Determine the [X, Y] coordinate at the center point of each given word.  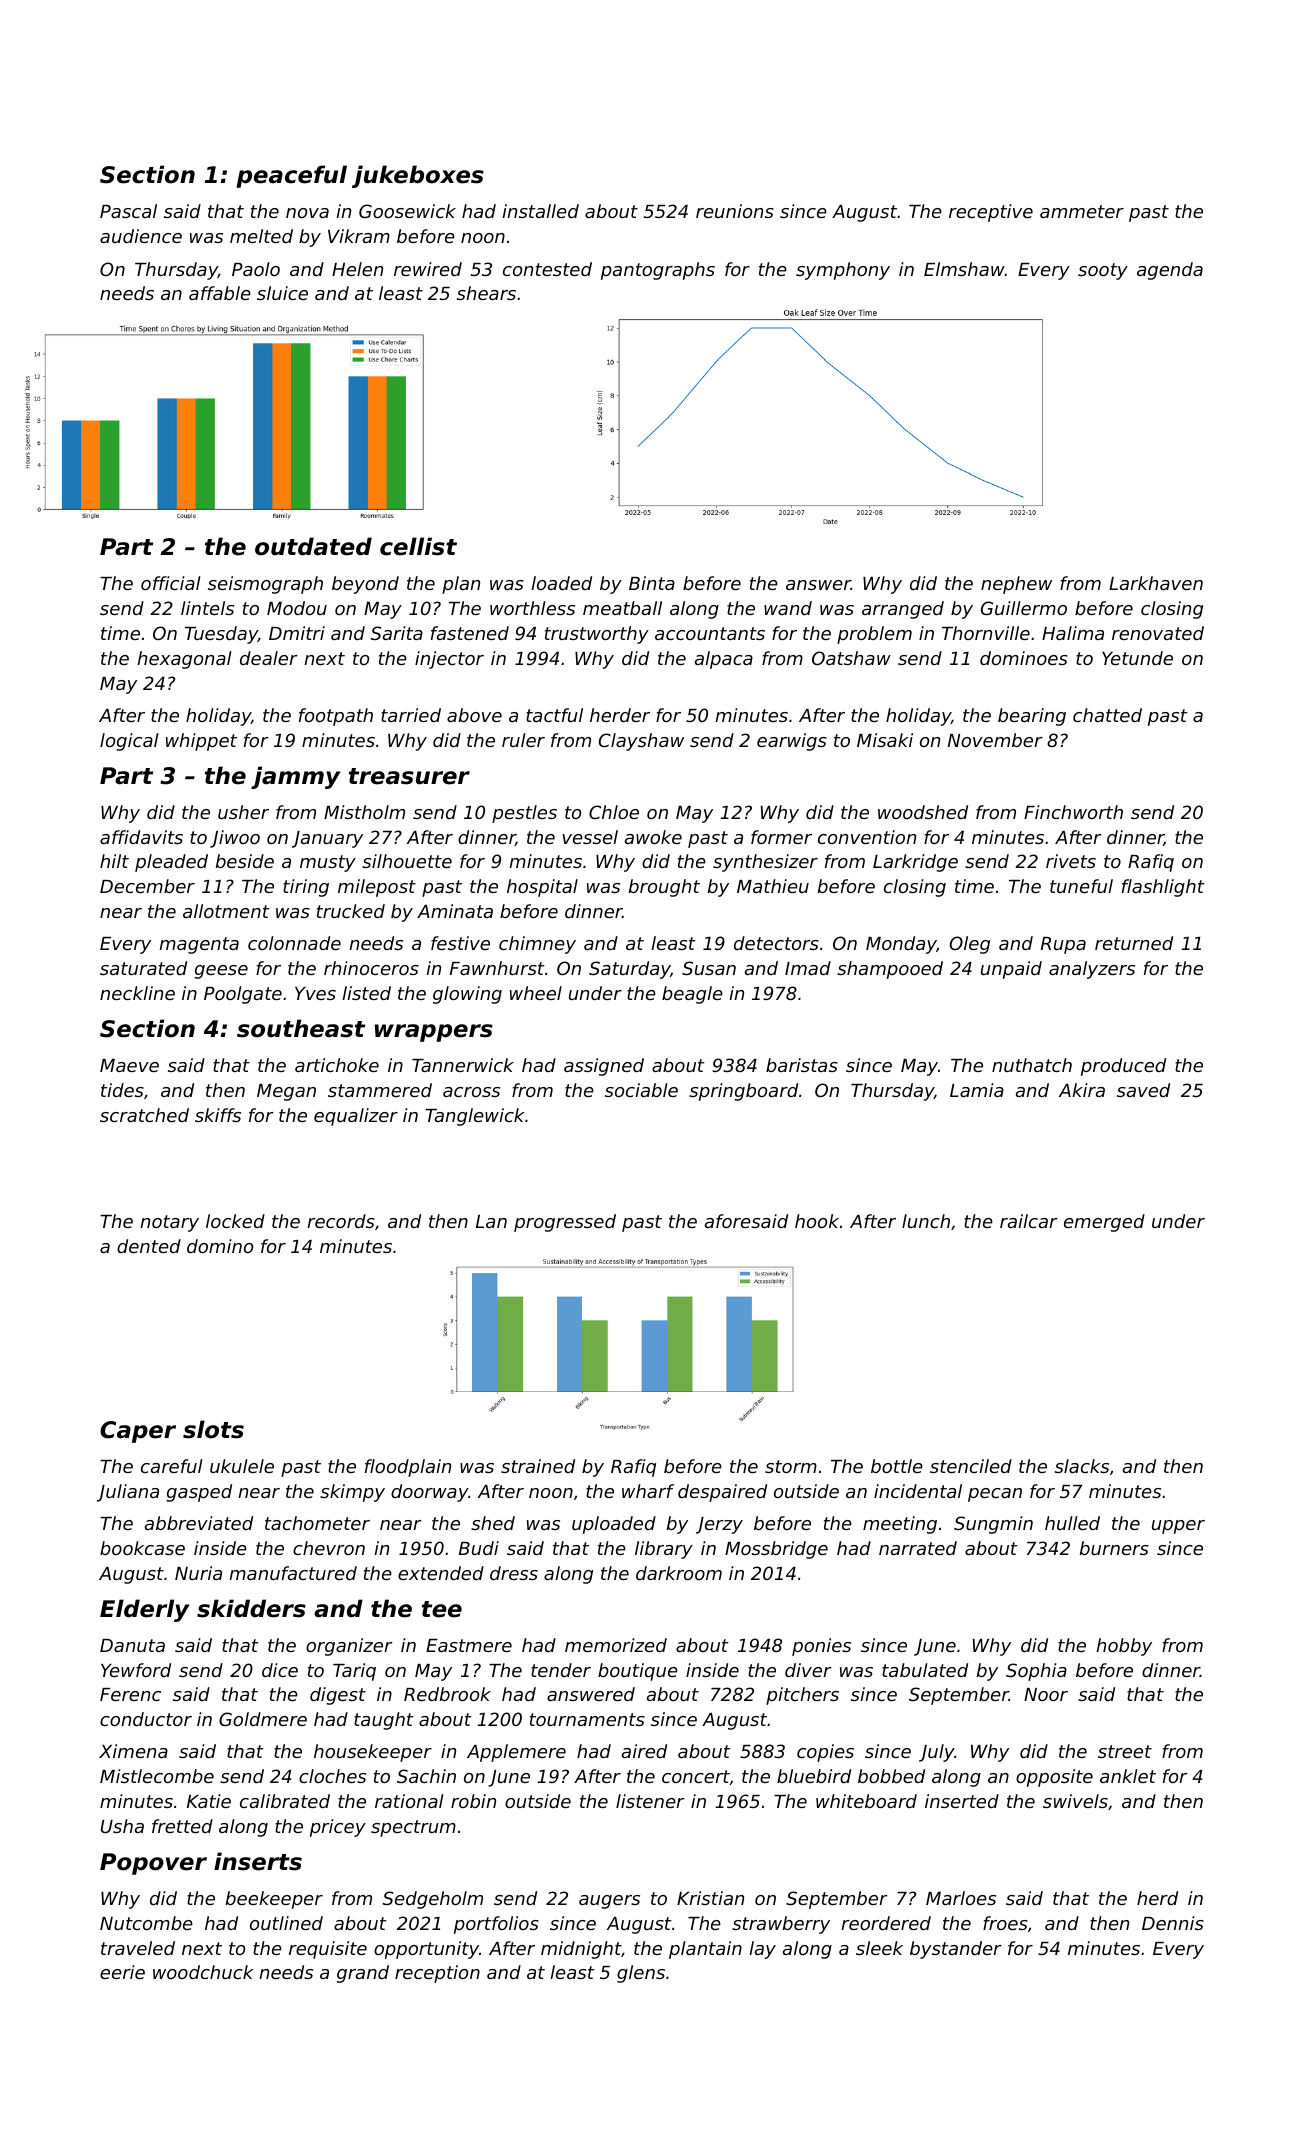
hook [817, 1221]
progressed [565, 1223]
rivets [1071, 861]
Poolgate [243, 995]
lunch [926, 1221]
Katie [209, 1801]
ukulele [242, 1466]
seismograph [265, 585]
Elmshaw [964, 269]
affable [220, 293]
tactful [554, 715]
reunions [735, 211]
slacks [1082, 1466]
